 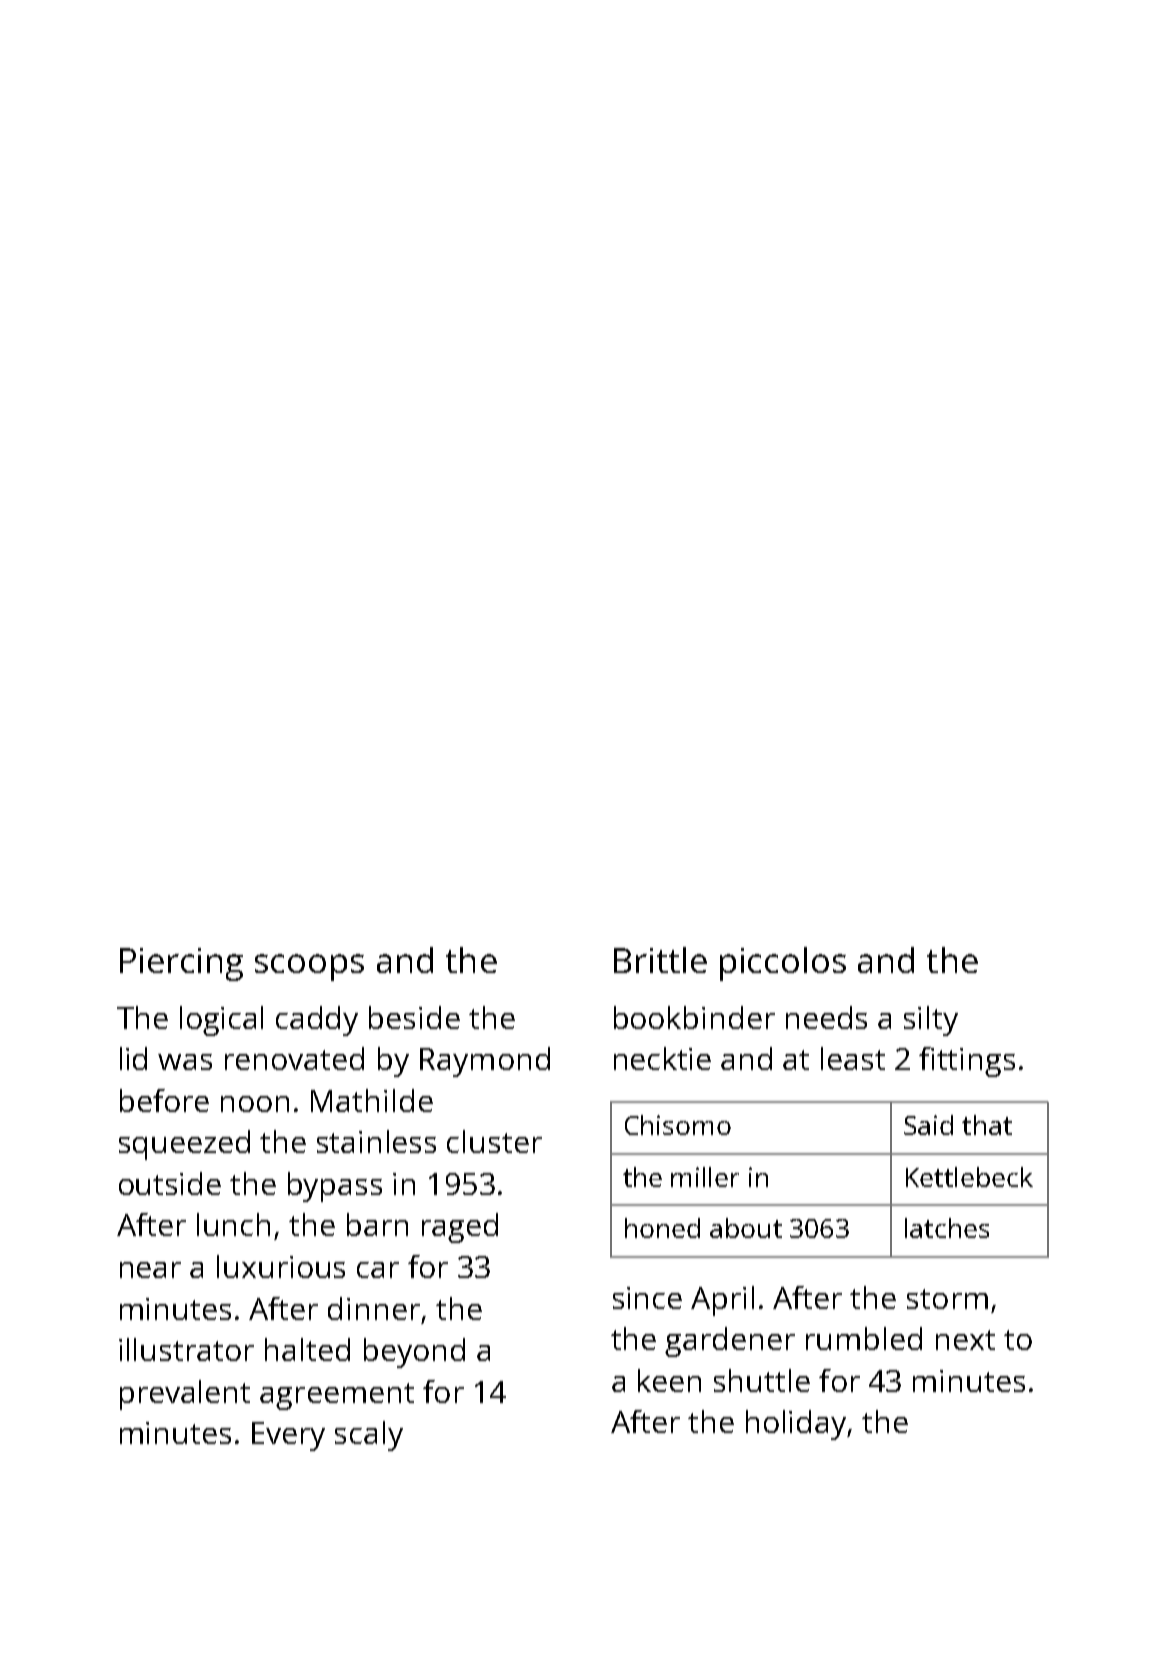 I want to click on necktie, so click(x=662, y=1058).
